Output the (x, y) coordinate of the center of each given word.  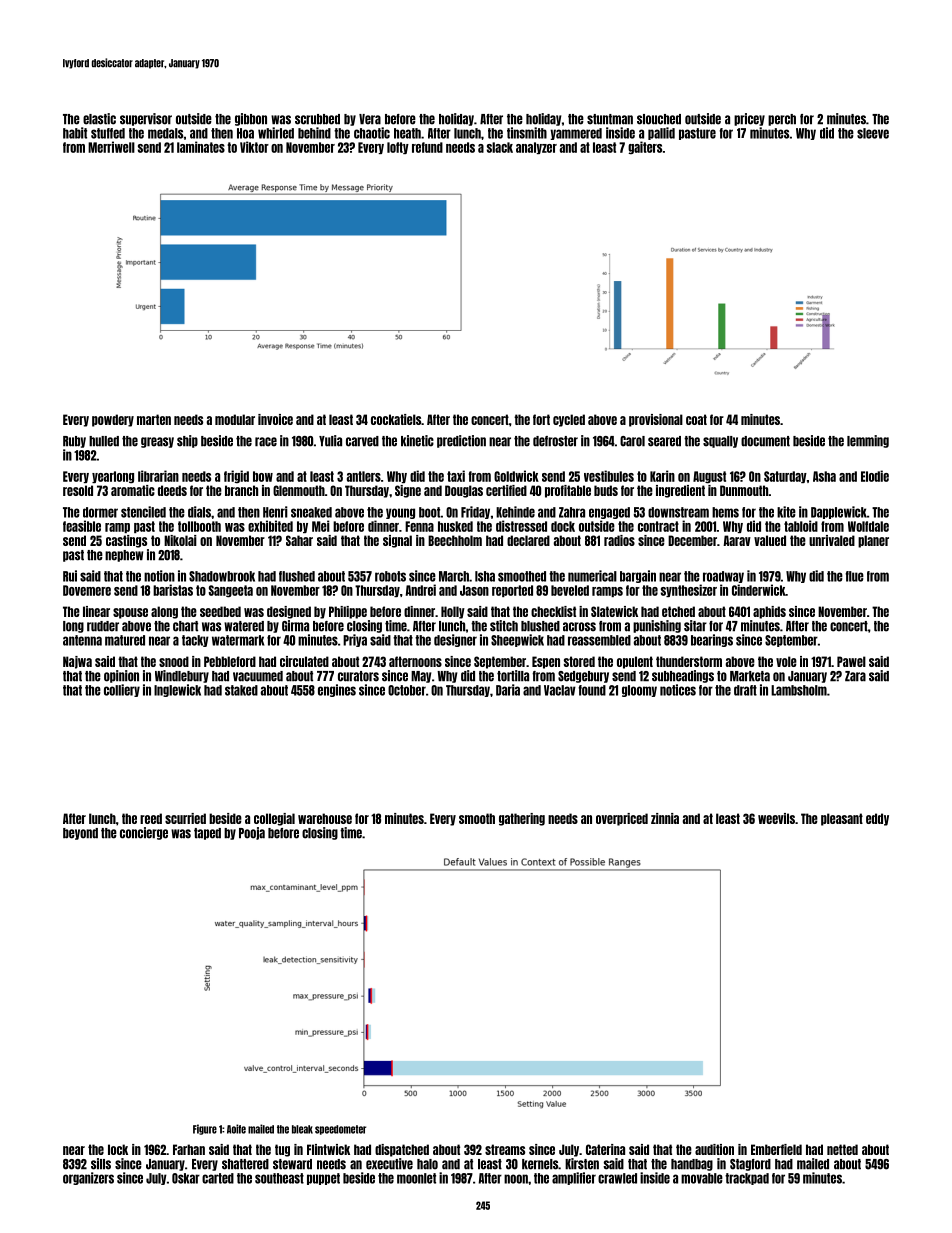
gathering (522, 819)
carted (218, 1178)
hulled (104, 441)
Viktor (254, 147)
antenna (82, 640)
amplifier (574, 1178)
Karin (662, 476)
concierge (144, 833)
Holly (453, 612)
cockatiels (396, 419)
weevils (776, 818)
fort (541, 419)
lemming (868, 441)
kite (786, 512)
